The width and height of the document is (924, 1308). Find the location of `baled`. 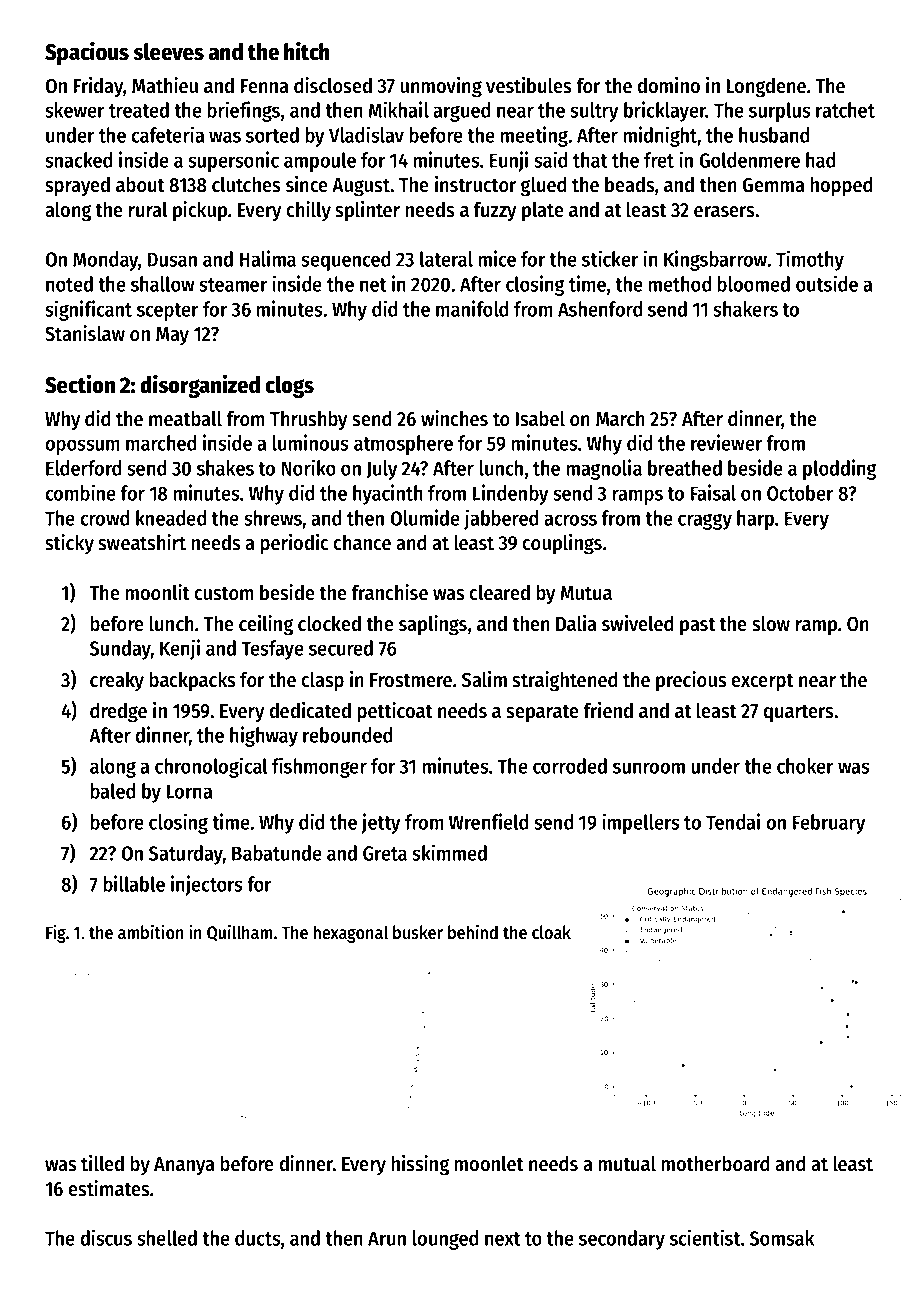

baled is located at coordinates (113, 791).
